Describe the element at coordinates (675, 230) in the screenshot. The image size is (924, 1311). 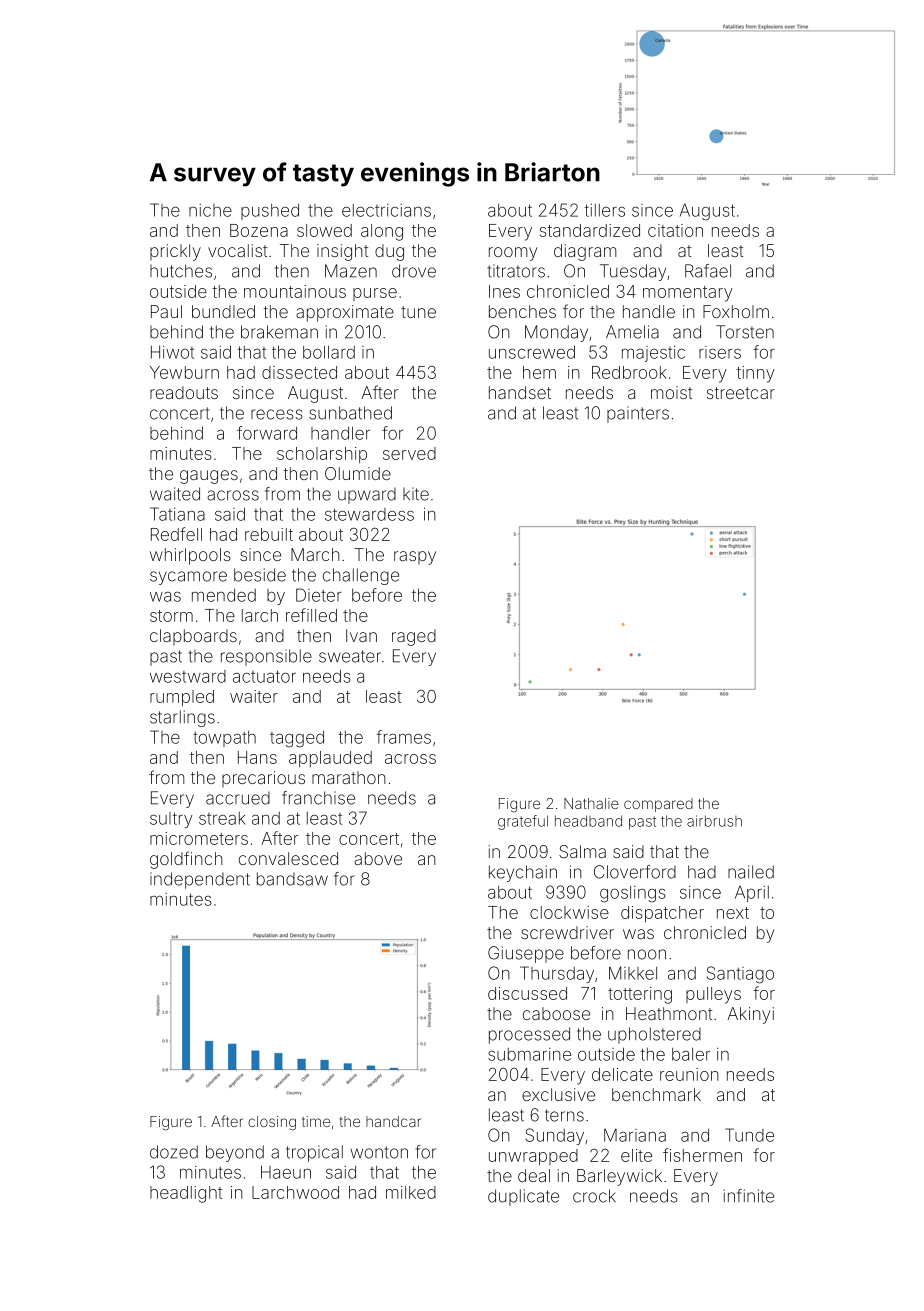
I see `citation` at that location.
